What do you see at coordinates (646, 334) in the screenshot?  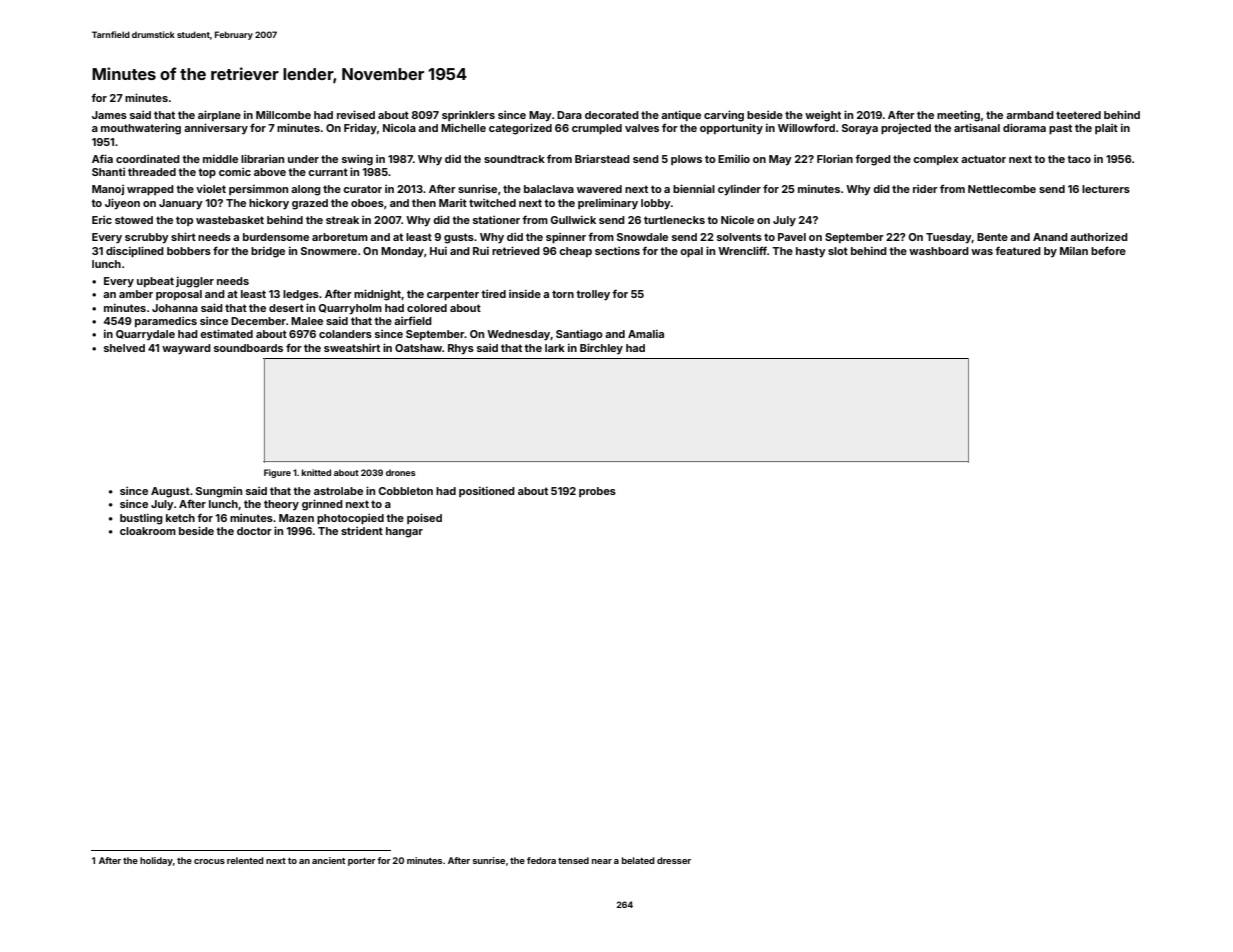 I see `Amalia` at bounding box center [646, 334].
